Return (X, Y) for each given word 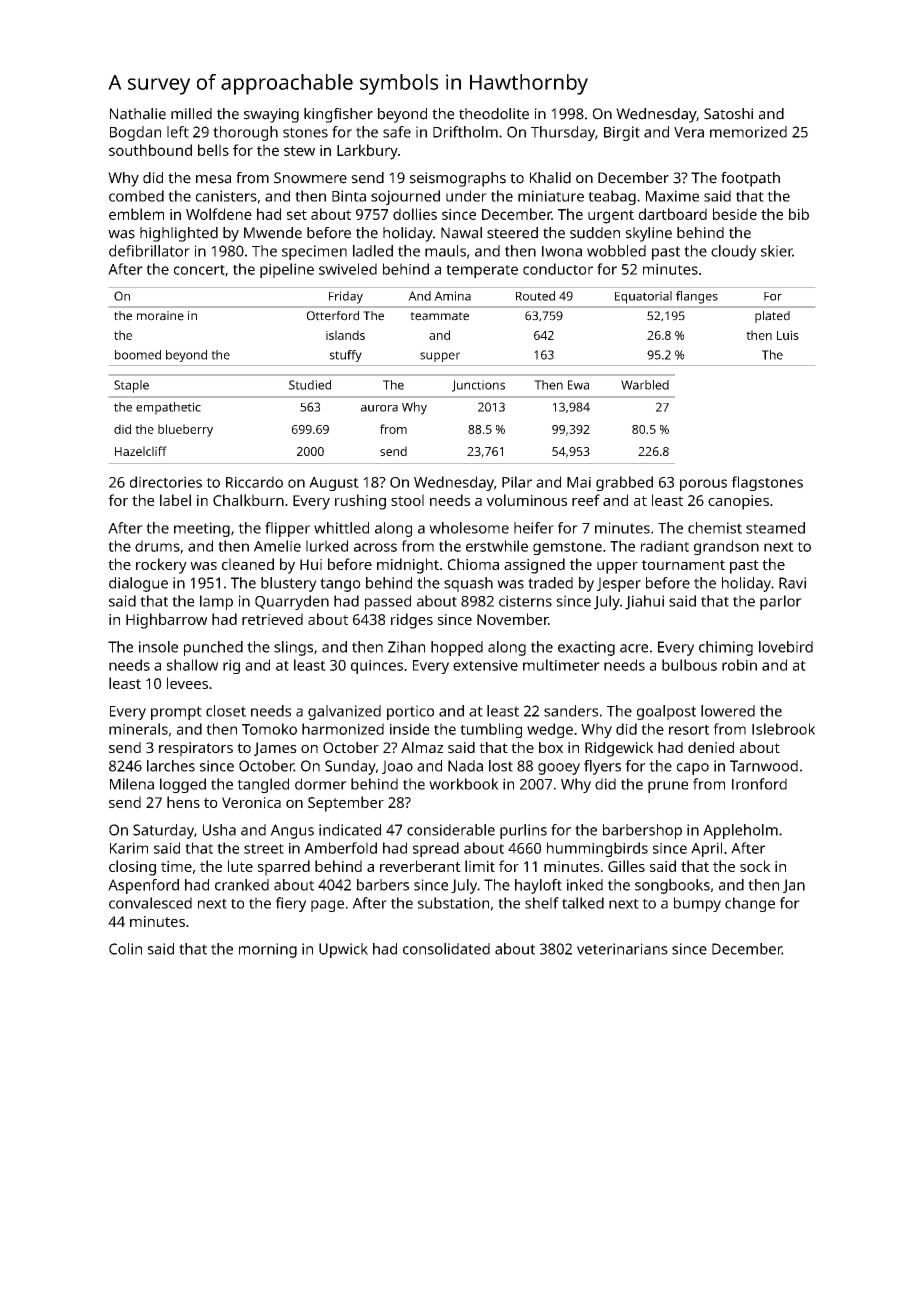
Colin (125, 949)
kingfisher (338, 115)
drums (157, 546)
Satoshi (728, 114)
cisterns (525, 601)
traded (550, 583)
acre (634, 648)
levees (187, 683)
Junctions (478, 386)
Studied (310, 385)
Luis (788, 335)
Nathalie (138, 114)
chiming (726, 648)
